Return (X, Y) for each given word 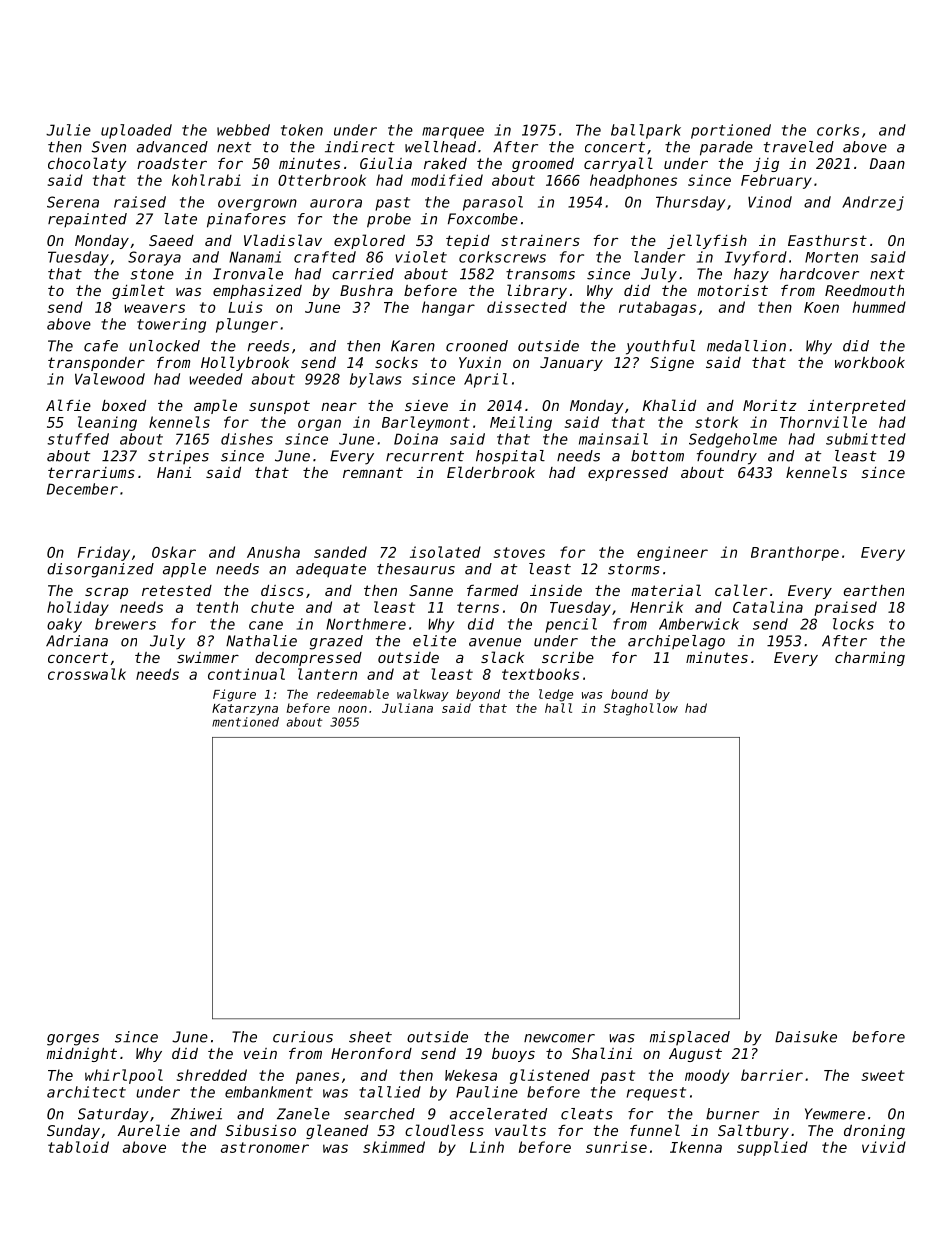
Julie (68, 130)
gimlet (138, 291)
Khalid (669, 405)
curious (303, 1037)
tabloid (78, 1147)
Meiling (521, 423)
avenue (495, 642)
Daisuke (806, 1037)
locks (853, 624)
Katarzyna (245, 710)
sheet (370, 1037)
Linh (487, 1147)
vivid (884, 1147)
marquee (453, 133)
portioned (731, 131)
